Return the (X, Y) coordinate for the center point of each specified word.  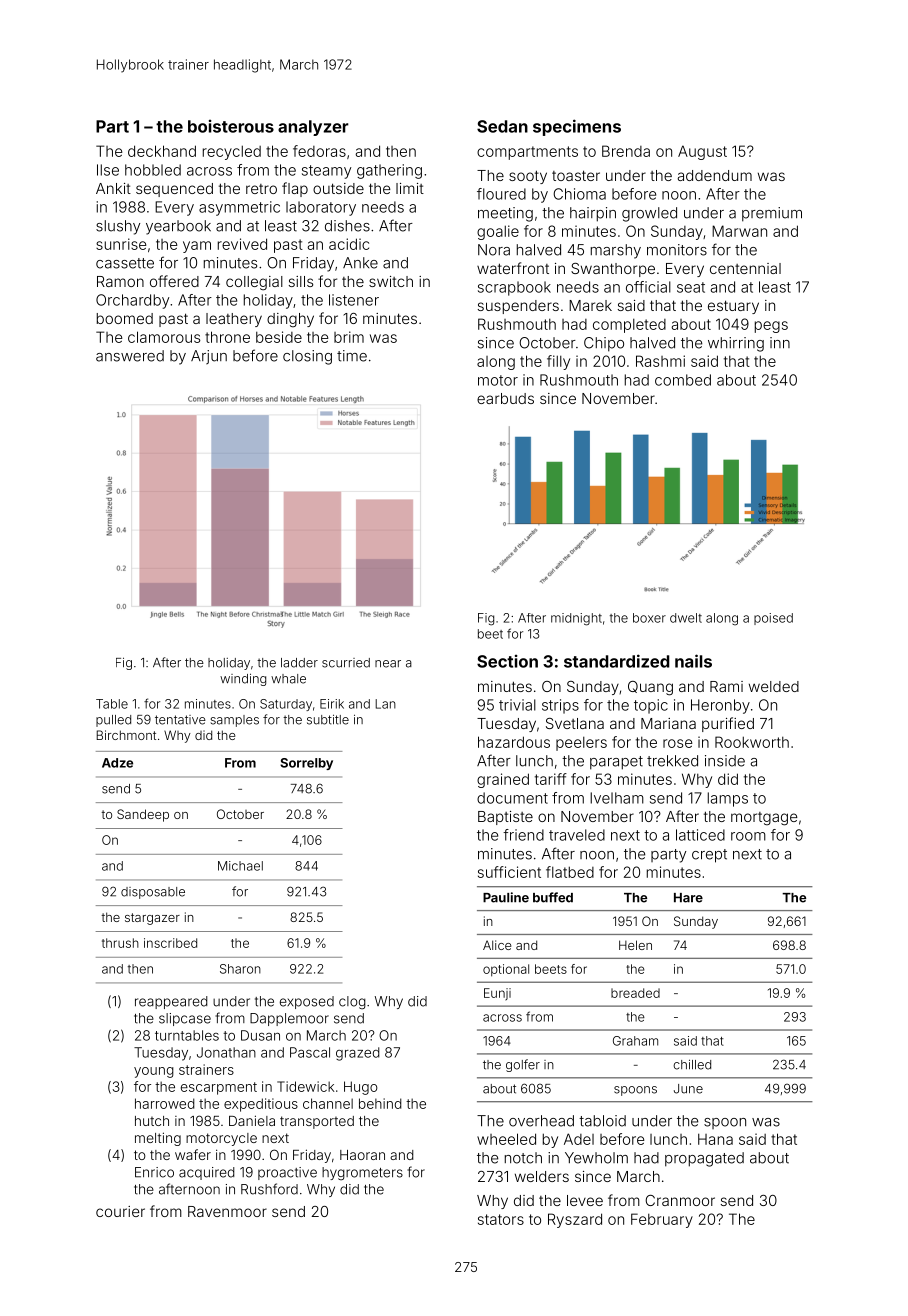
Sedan (502, 126)
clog (352, 1003)
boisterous (231, 126)
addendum (714, 175)
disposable (153, 893)
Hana (715, 1139)
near (388, 664)
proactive (287, 1173)
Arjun (209, 357)
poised (773, 619)
